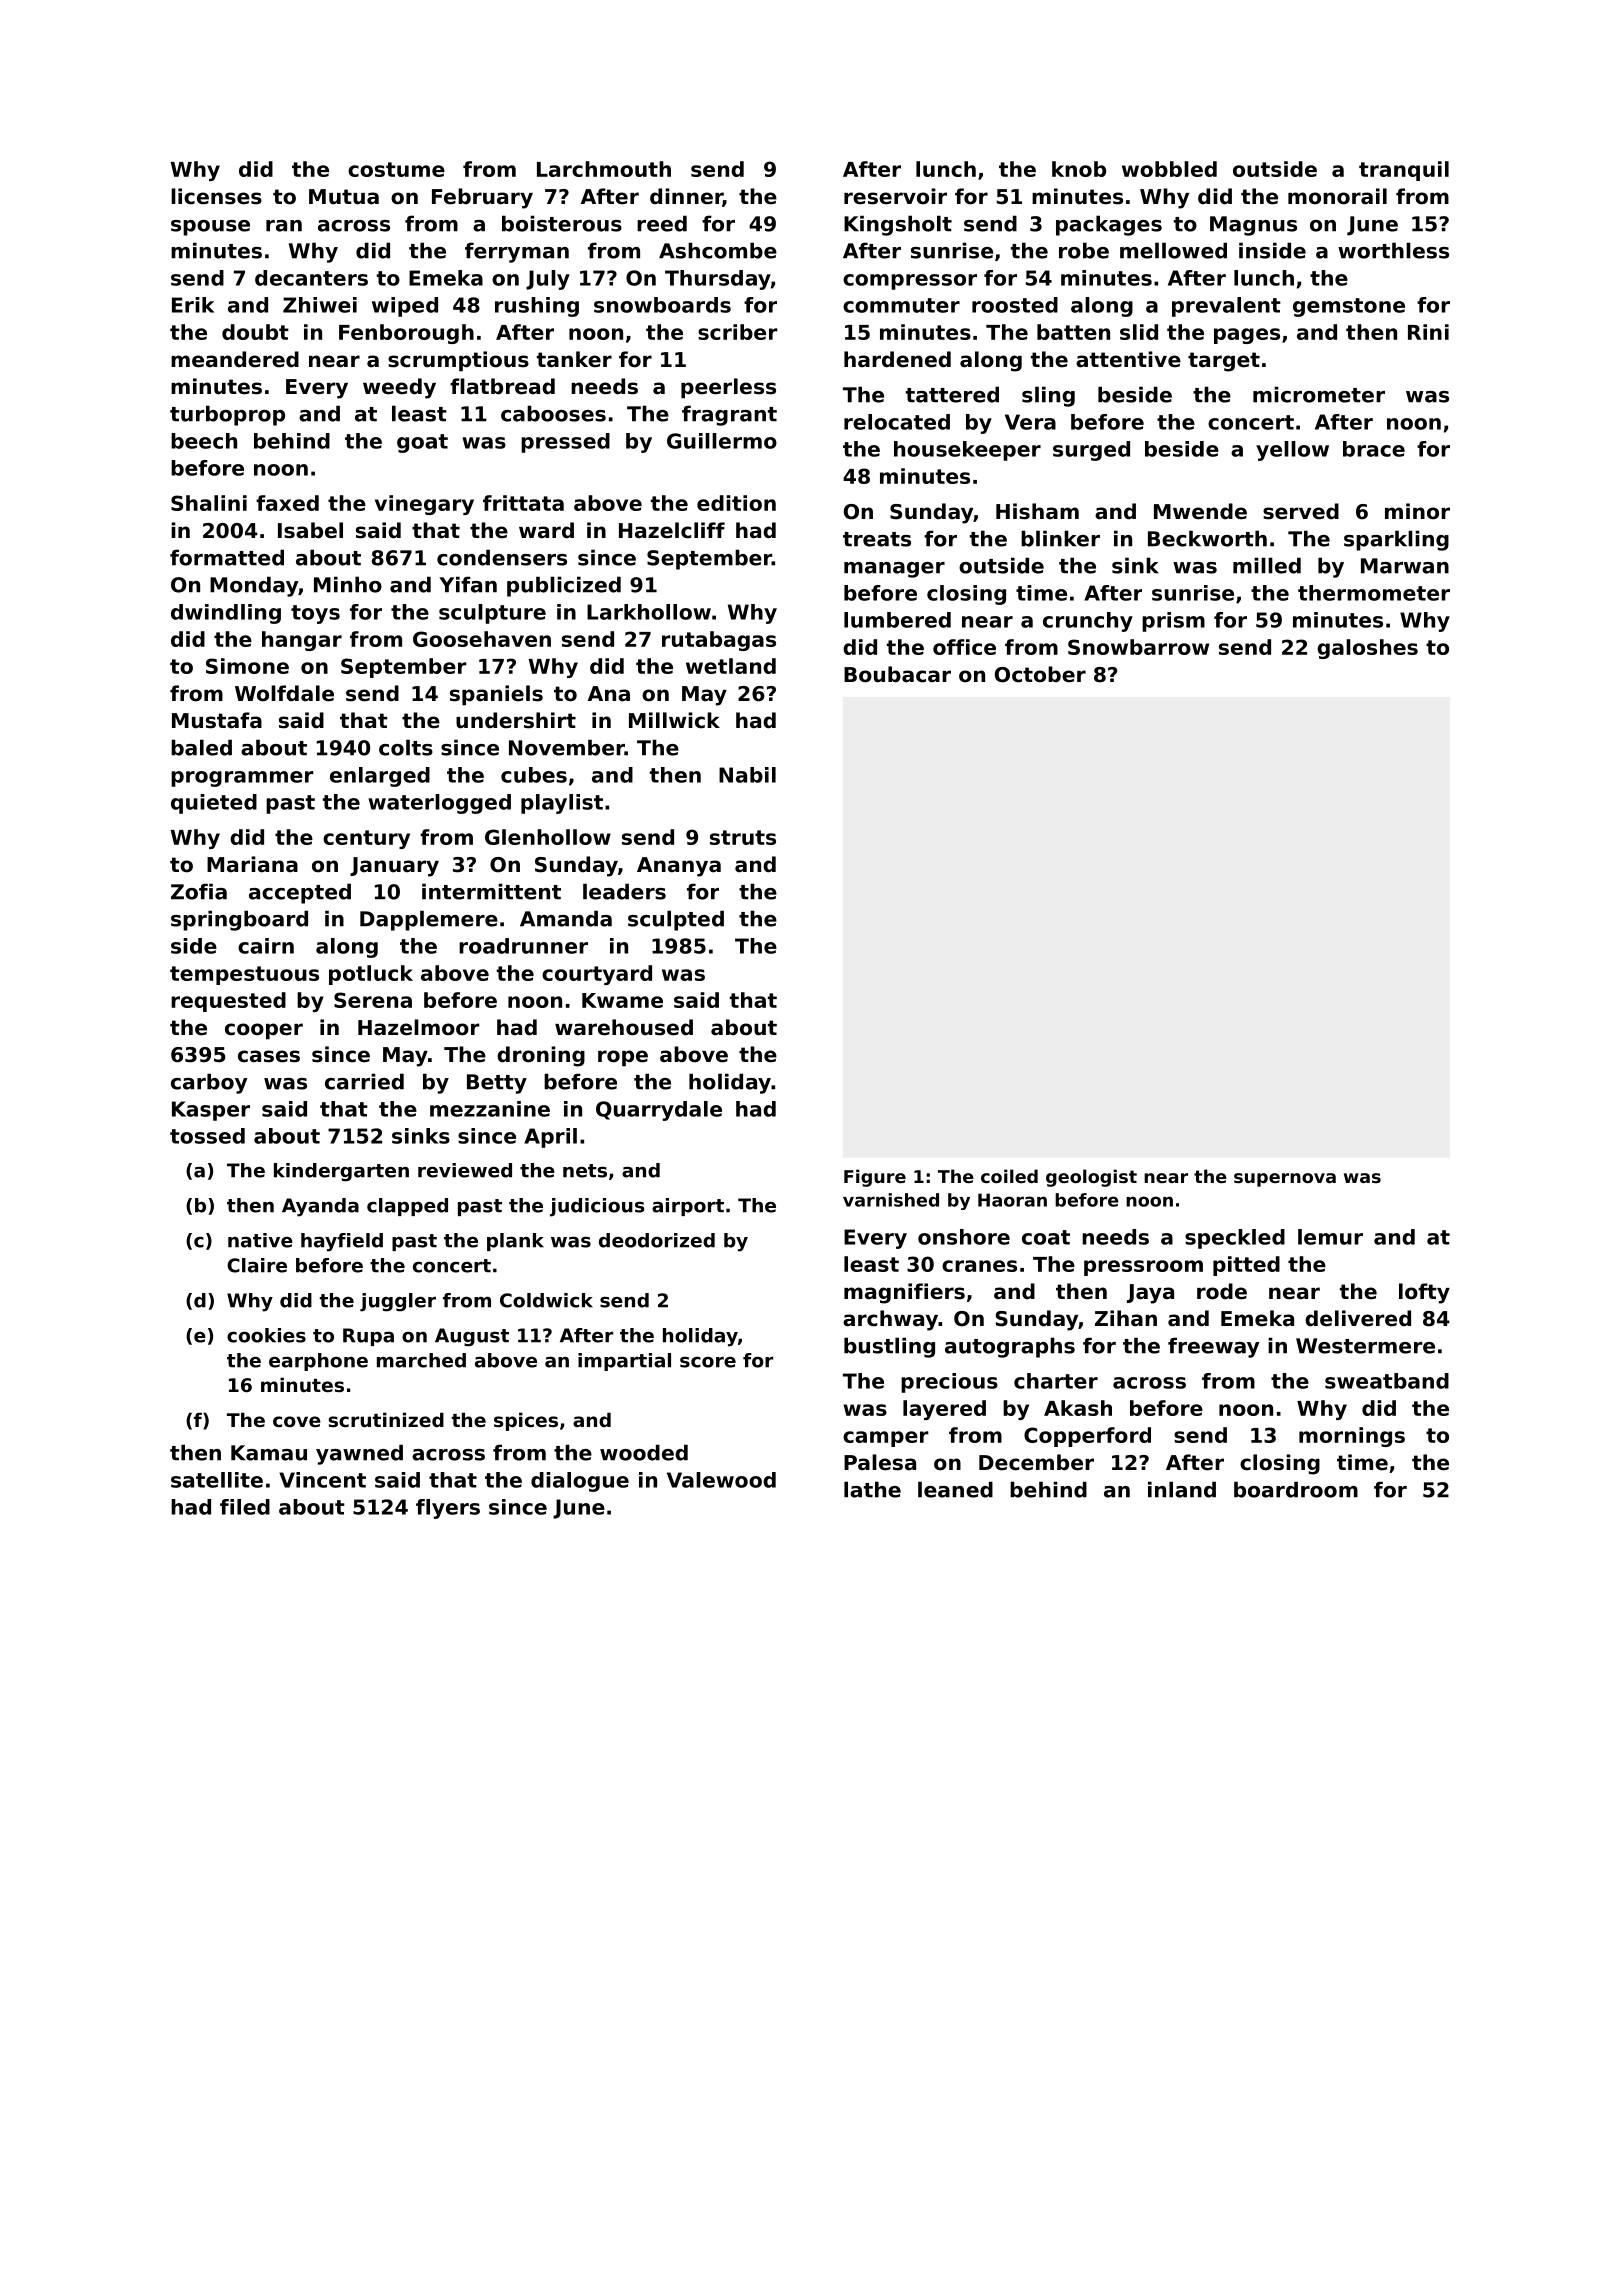  I want to click on decanters, so click(311, 278).
